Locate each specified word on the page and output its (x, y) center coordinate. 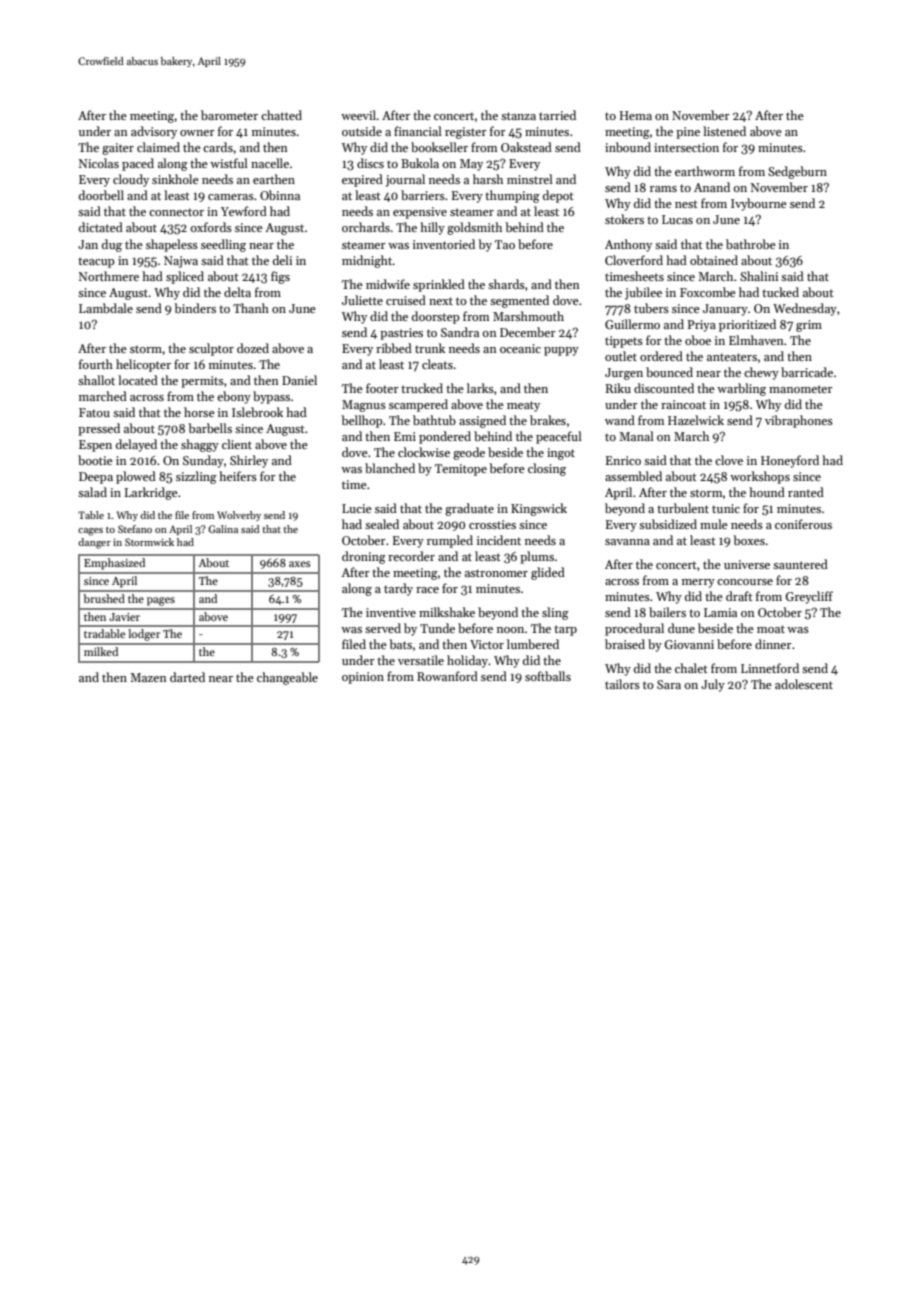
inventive (391, 612)
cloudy (131, 180)
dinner (773, 644)
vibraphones (799, 421)
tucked (780, 292)
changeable (287, 678)
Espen (95, 446)
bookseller (439, 147)
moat (771, 629)
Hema (636, 115)
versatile (421, 660)
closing (547, 469)
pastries (401, 334)
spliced (185, 277)
